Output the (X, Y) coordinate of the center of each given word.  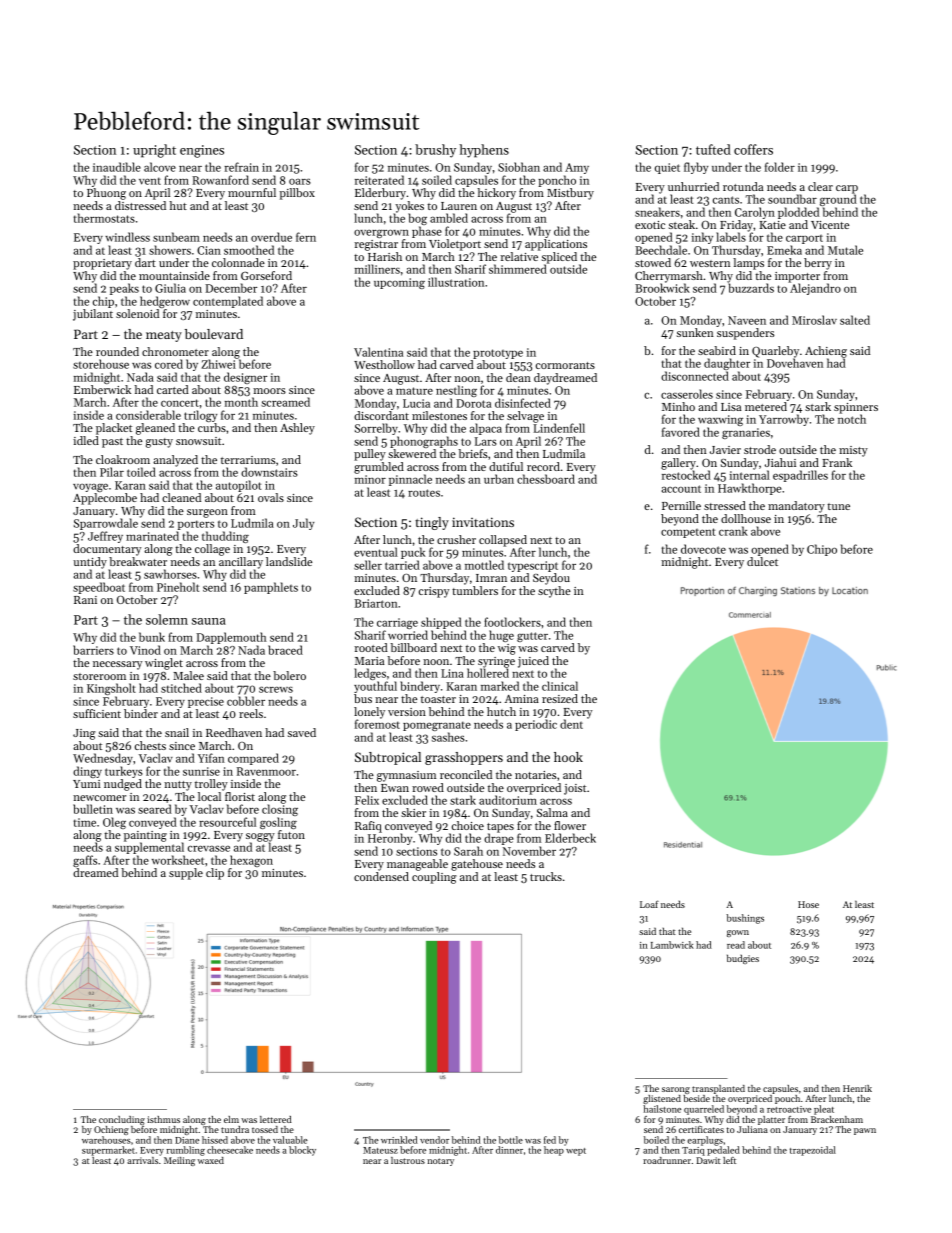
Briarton (376, 603)
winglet (164, 664)
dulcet (762, 561)
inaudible (117, 167)
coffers (753, 149)
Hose (808, 904)
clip (215, 874)
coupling (434, 878)
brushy (435, 151)
